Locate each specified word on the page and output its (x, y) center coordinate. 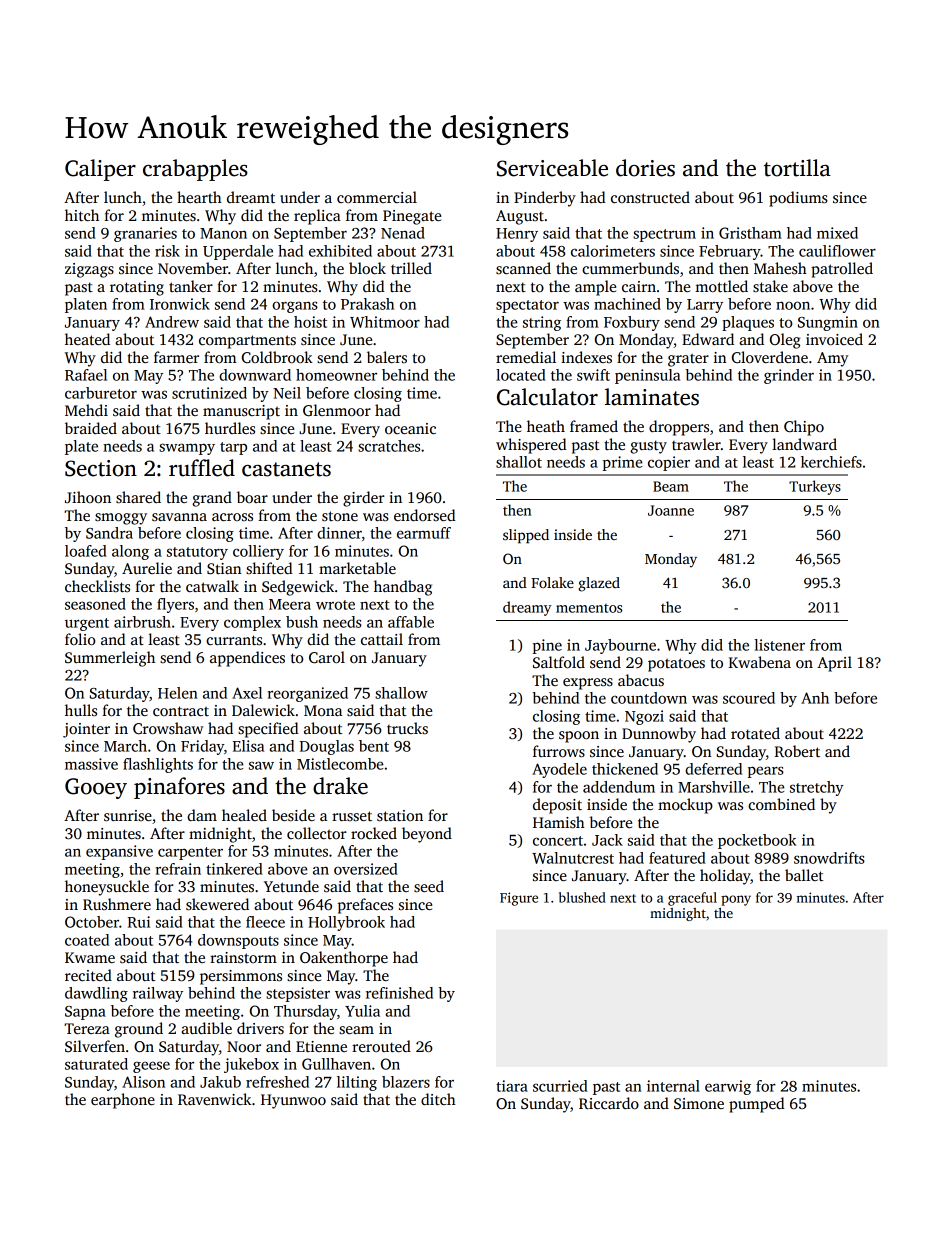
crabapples (195, 170)
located (521, 375)
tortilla (797, 168)
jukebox (251, 1065)
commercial (377, 197)
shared (138, 497)
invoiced (834, 339)
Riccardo (609, 1103)
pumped (757, 1105)
